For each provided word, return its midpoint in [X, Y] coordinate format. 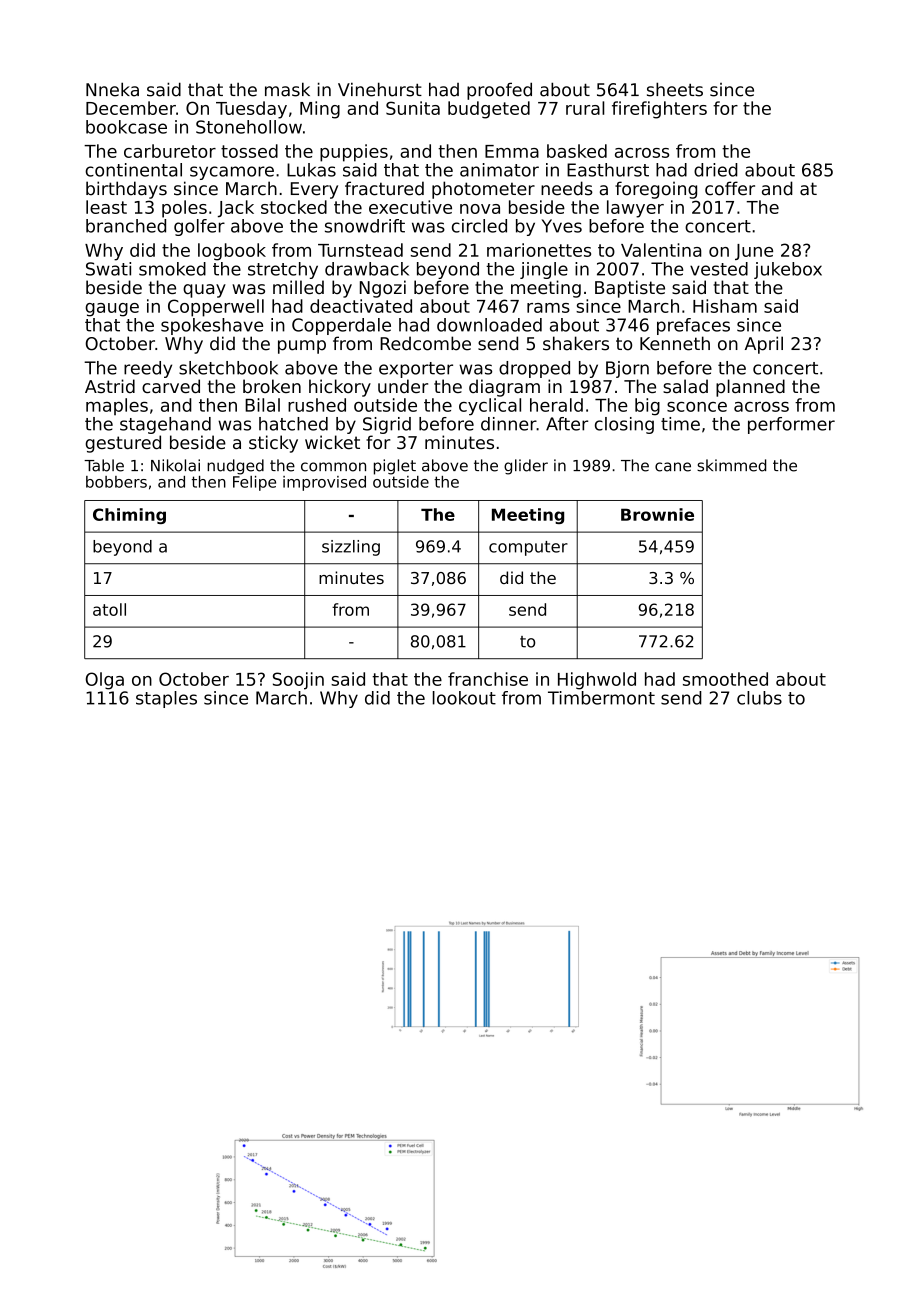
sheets [675, 89]
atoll [109, 609]
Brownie [657, 514]
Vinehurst [380, 89]
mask [287, 89]
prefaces [693, 326]
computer [528, 548]
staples [166, 699]
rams [548, 308]
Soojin [298, 681]
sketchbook [228, 368]
